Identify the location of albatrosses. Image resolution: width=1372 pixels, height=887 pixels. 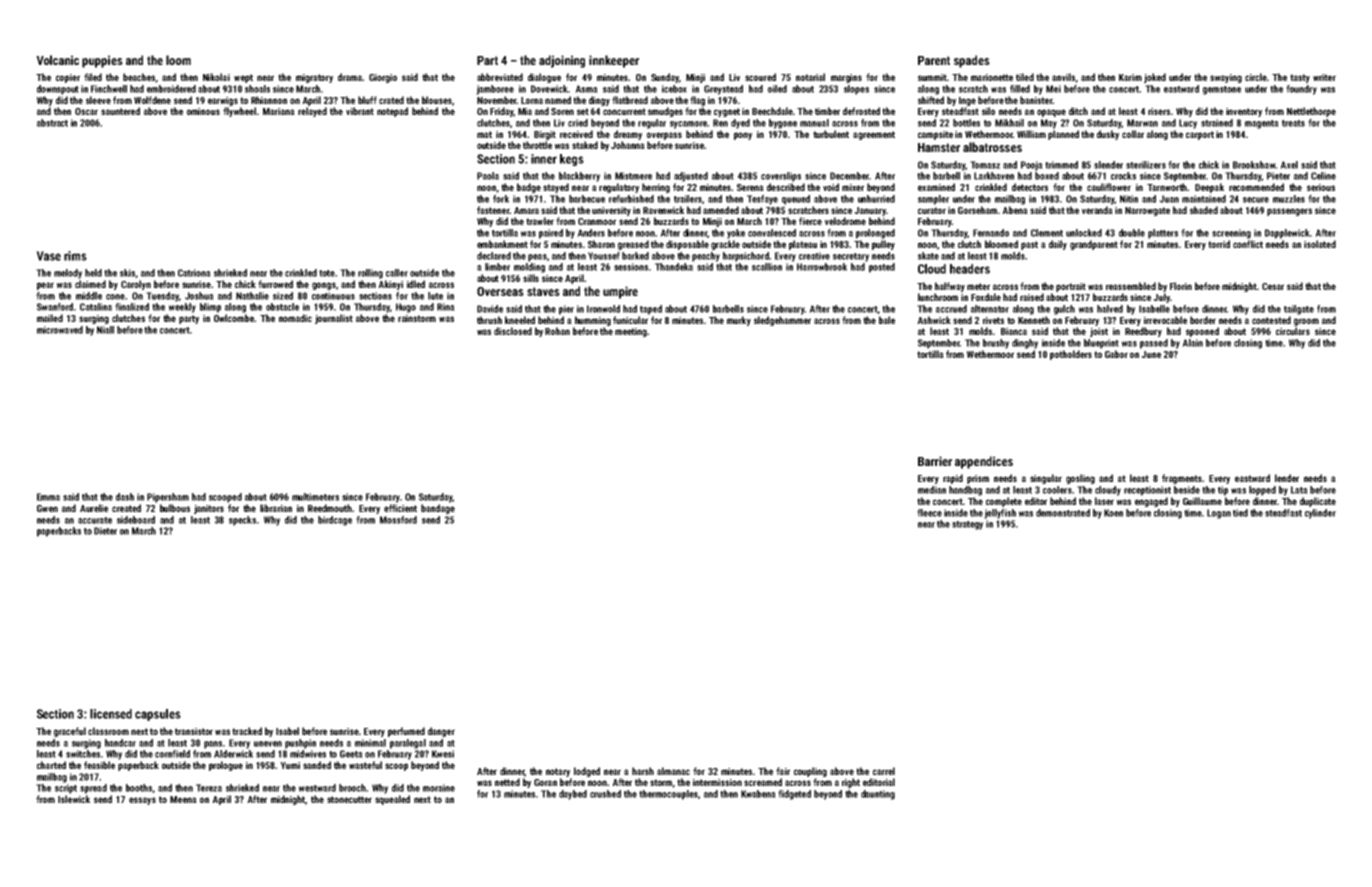
(992, 147).
